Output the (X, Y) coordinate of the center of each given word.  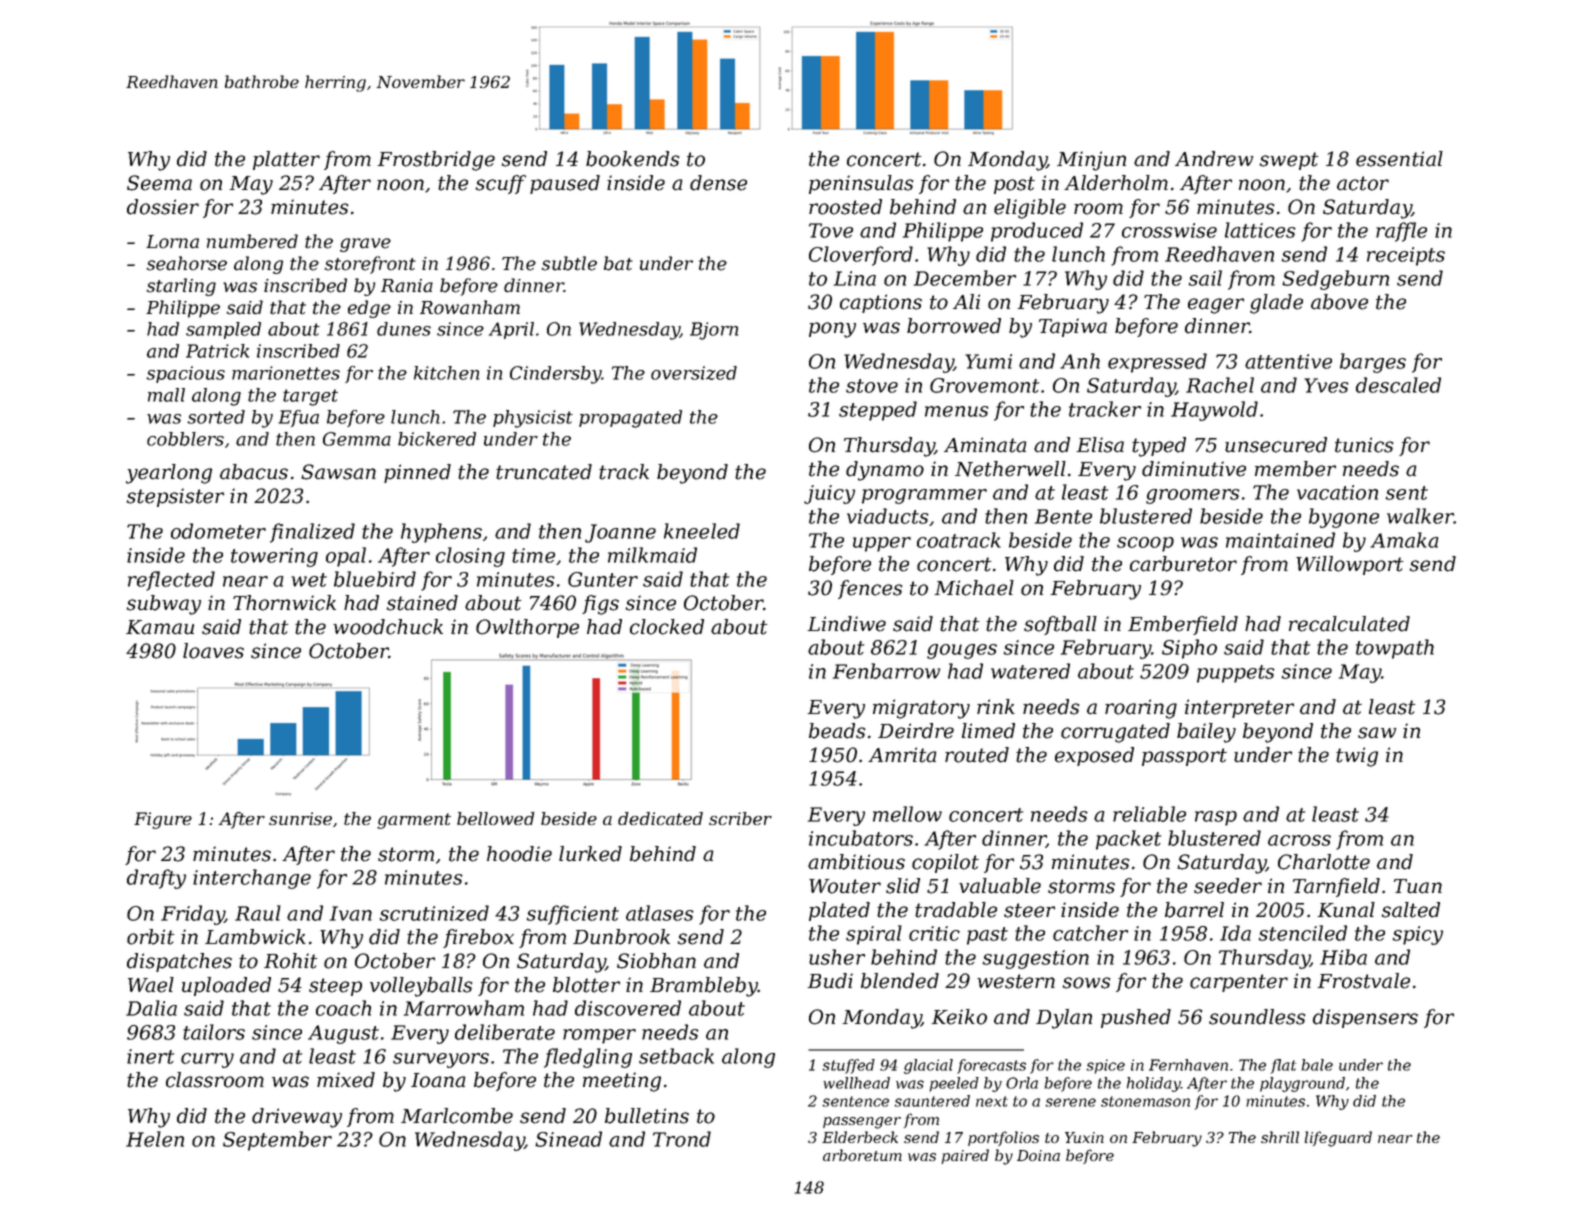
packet (1128, 840)
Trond (682, 1139)
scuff (501, 184)
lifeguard (1338, 1139)
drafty (156, 879)
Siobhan (656, 961)
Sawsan (338, 472)
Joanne (620, 533)
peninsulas (861, 184)
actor (1363, 183)
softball (1060, 625)
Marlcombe (457, 1116)
